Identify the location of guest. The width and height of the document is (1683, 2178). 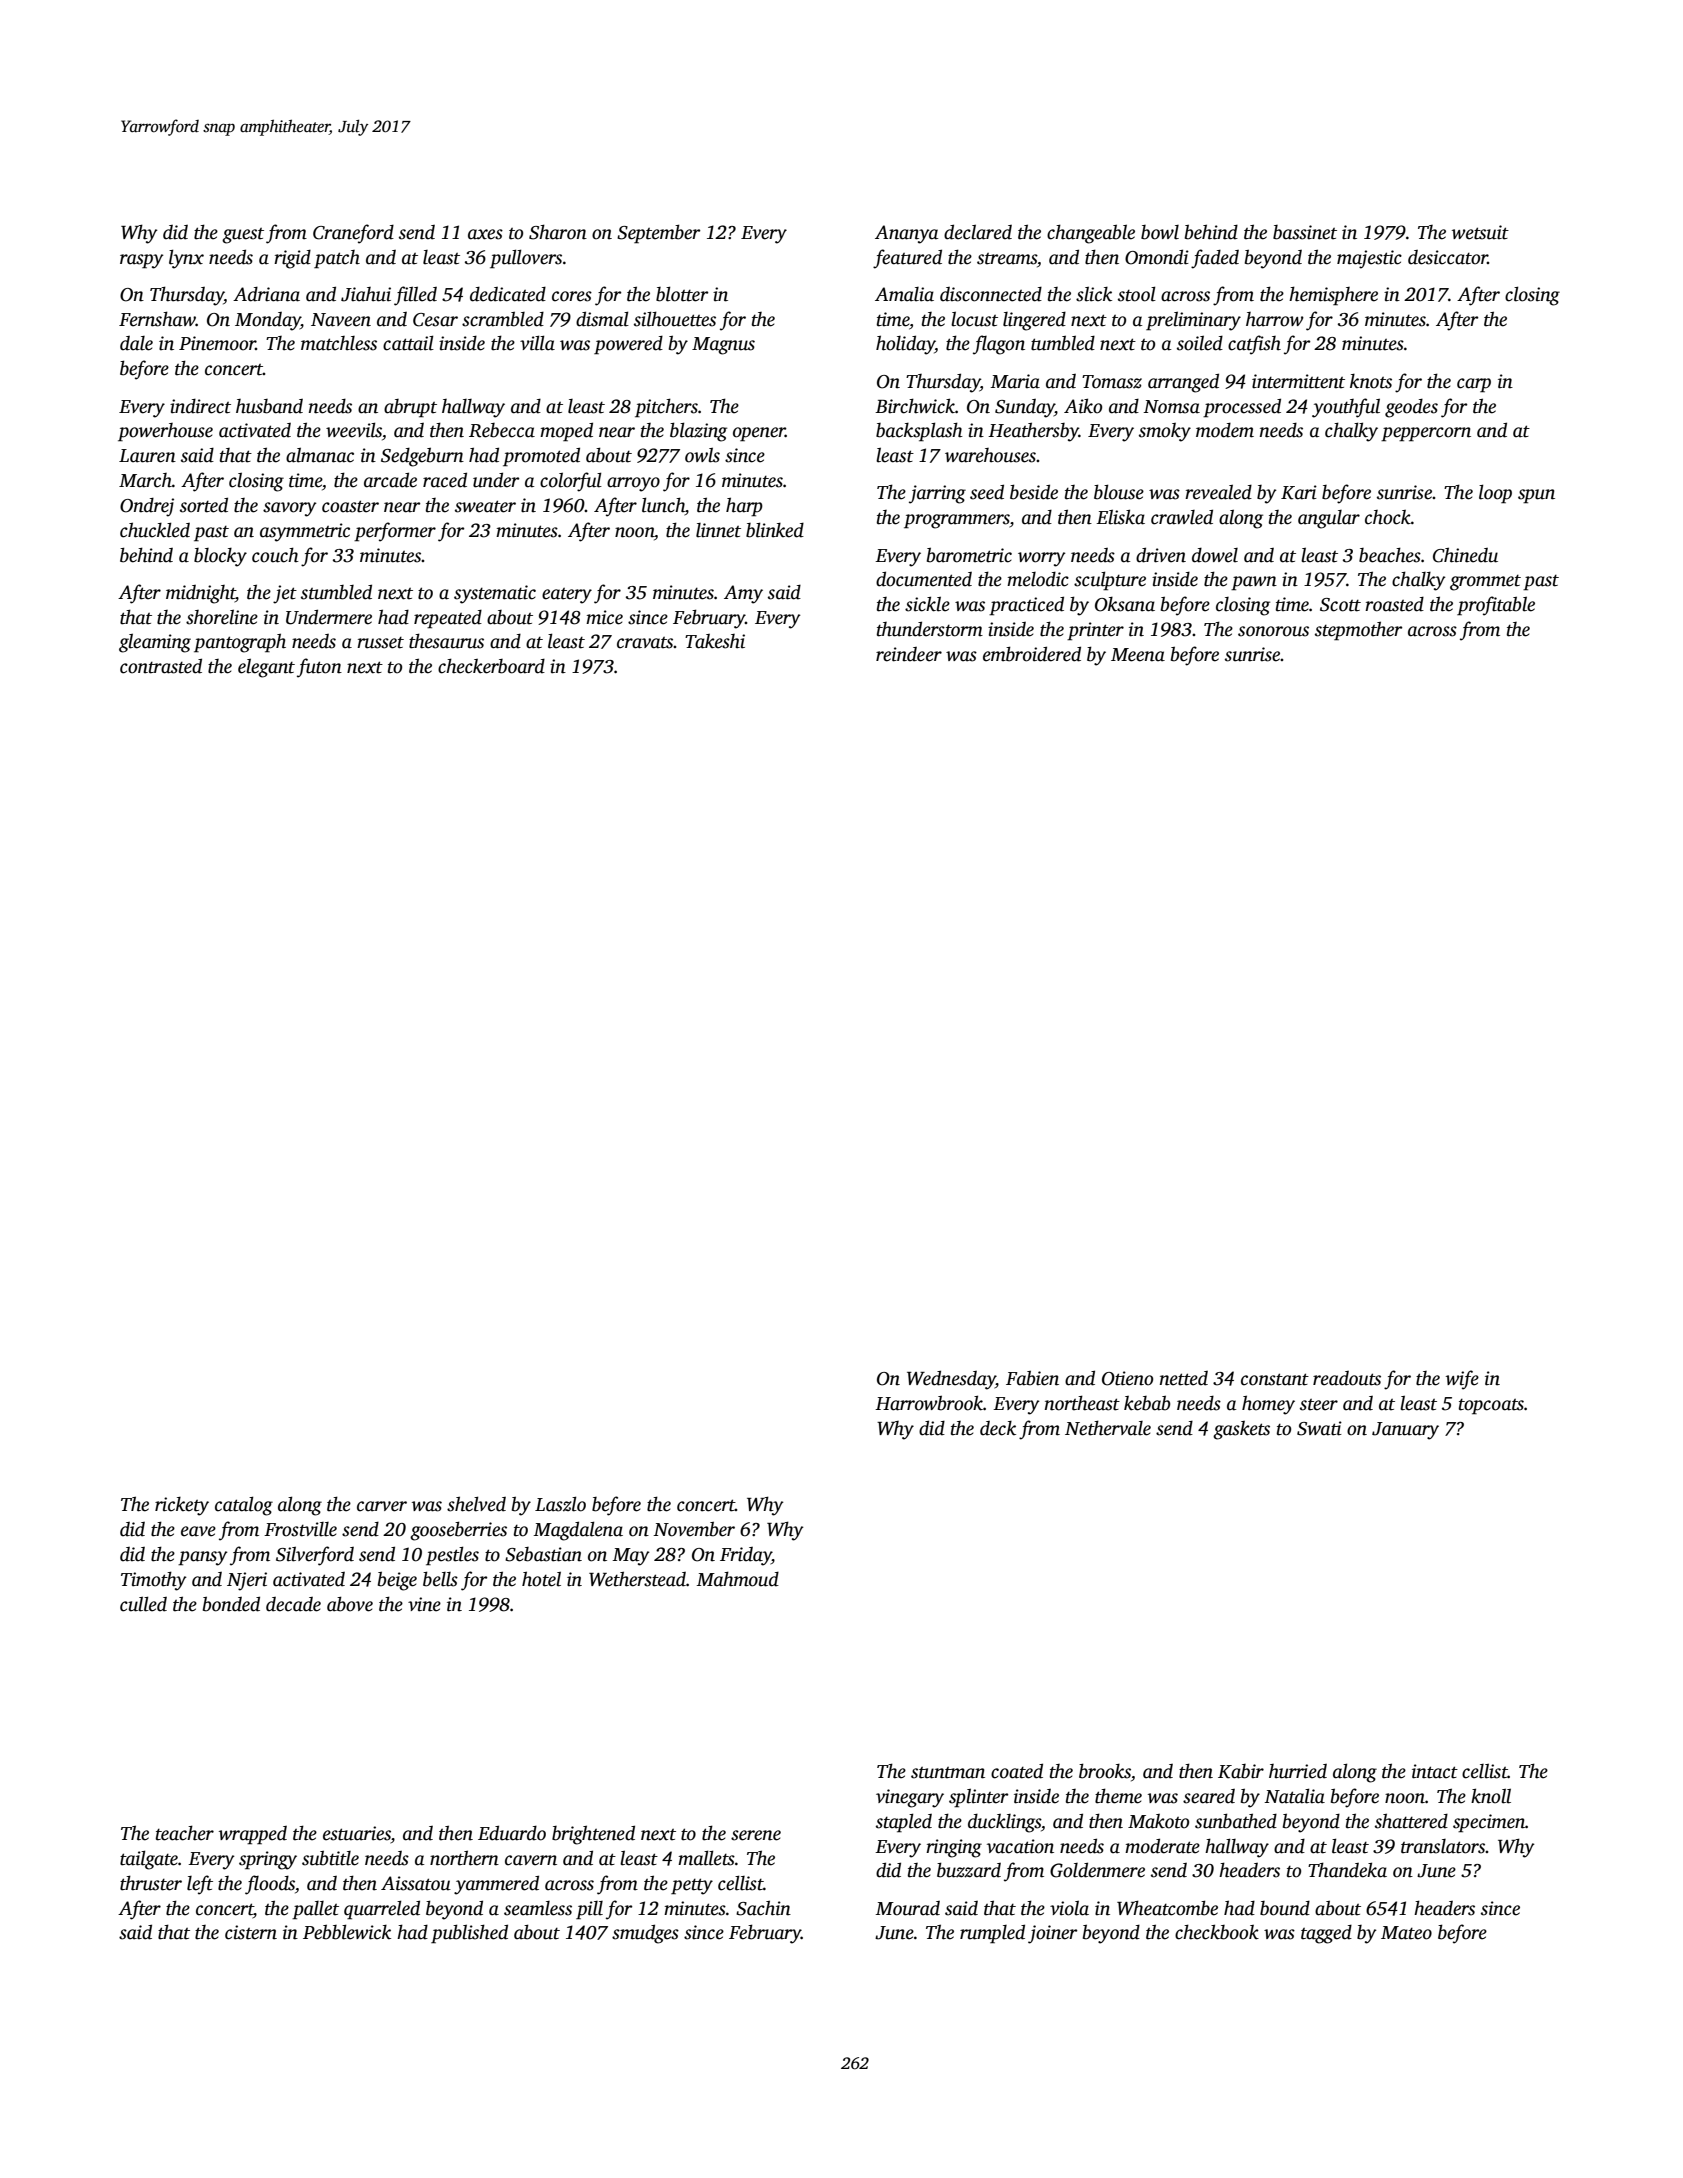
(243, 236).
